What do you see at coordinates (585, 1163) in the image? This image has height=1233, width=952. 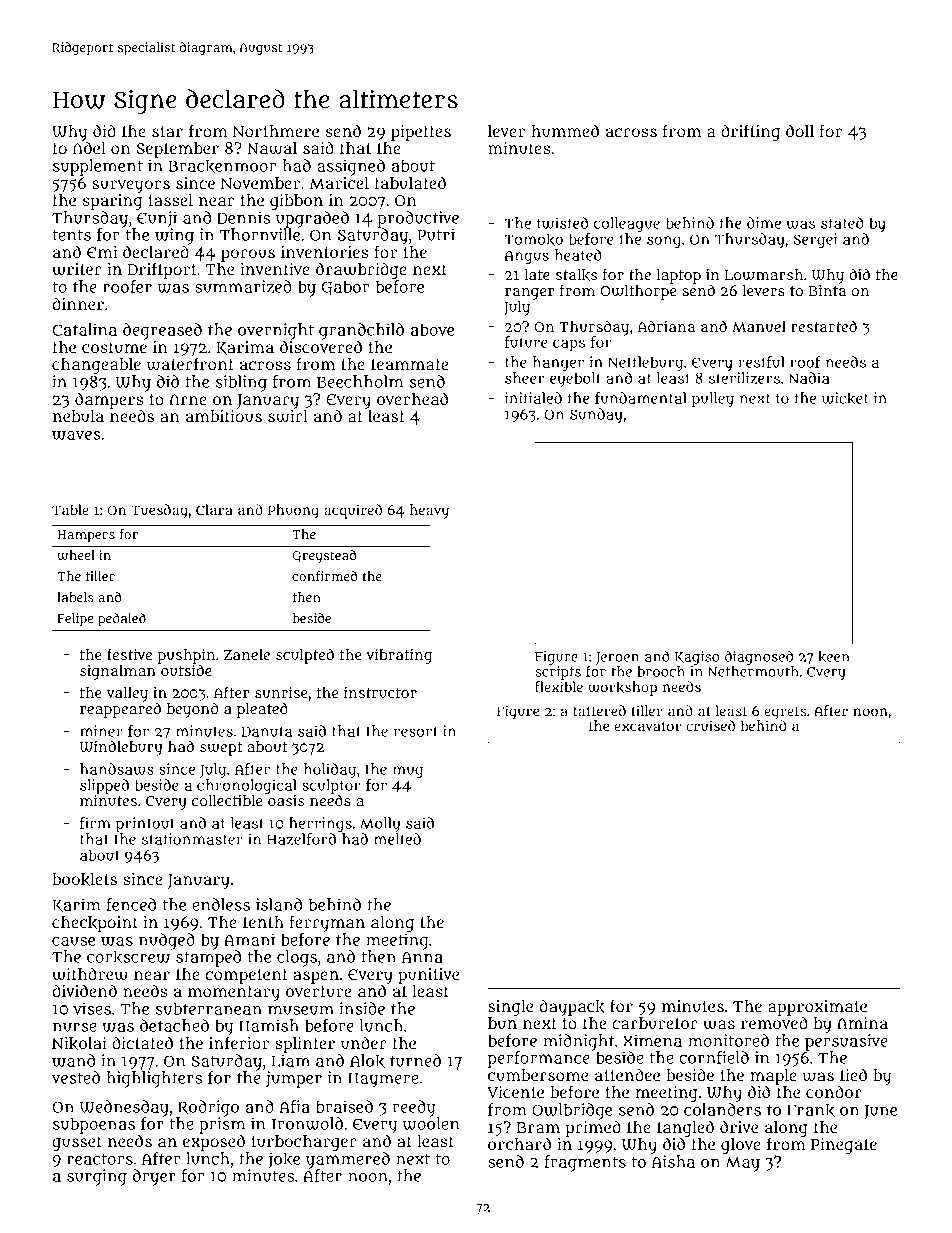 I see `fragments` at bounding box center [585, 1163].
